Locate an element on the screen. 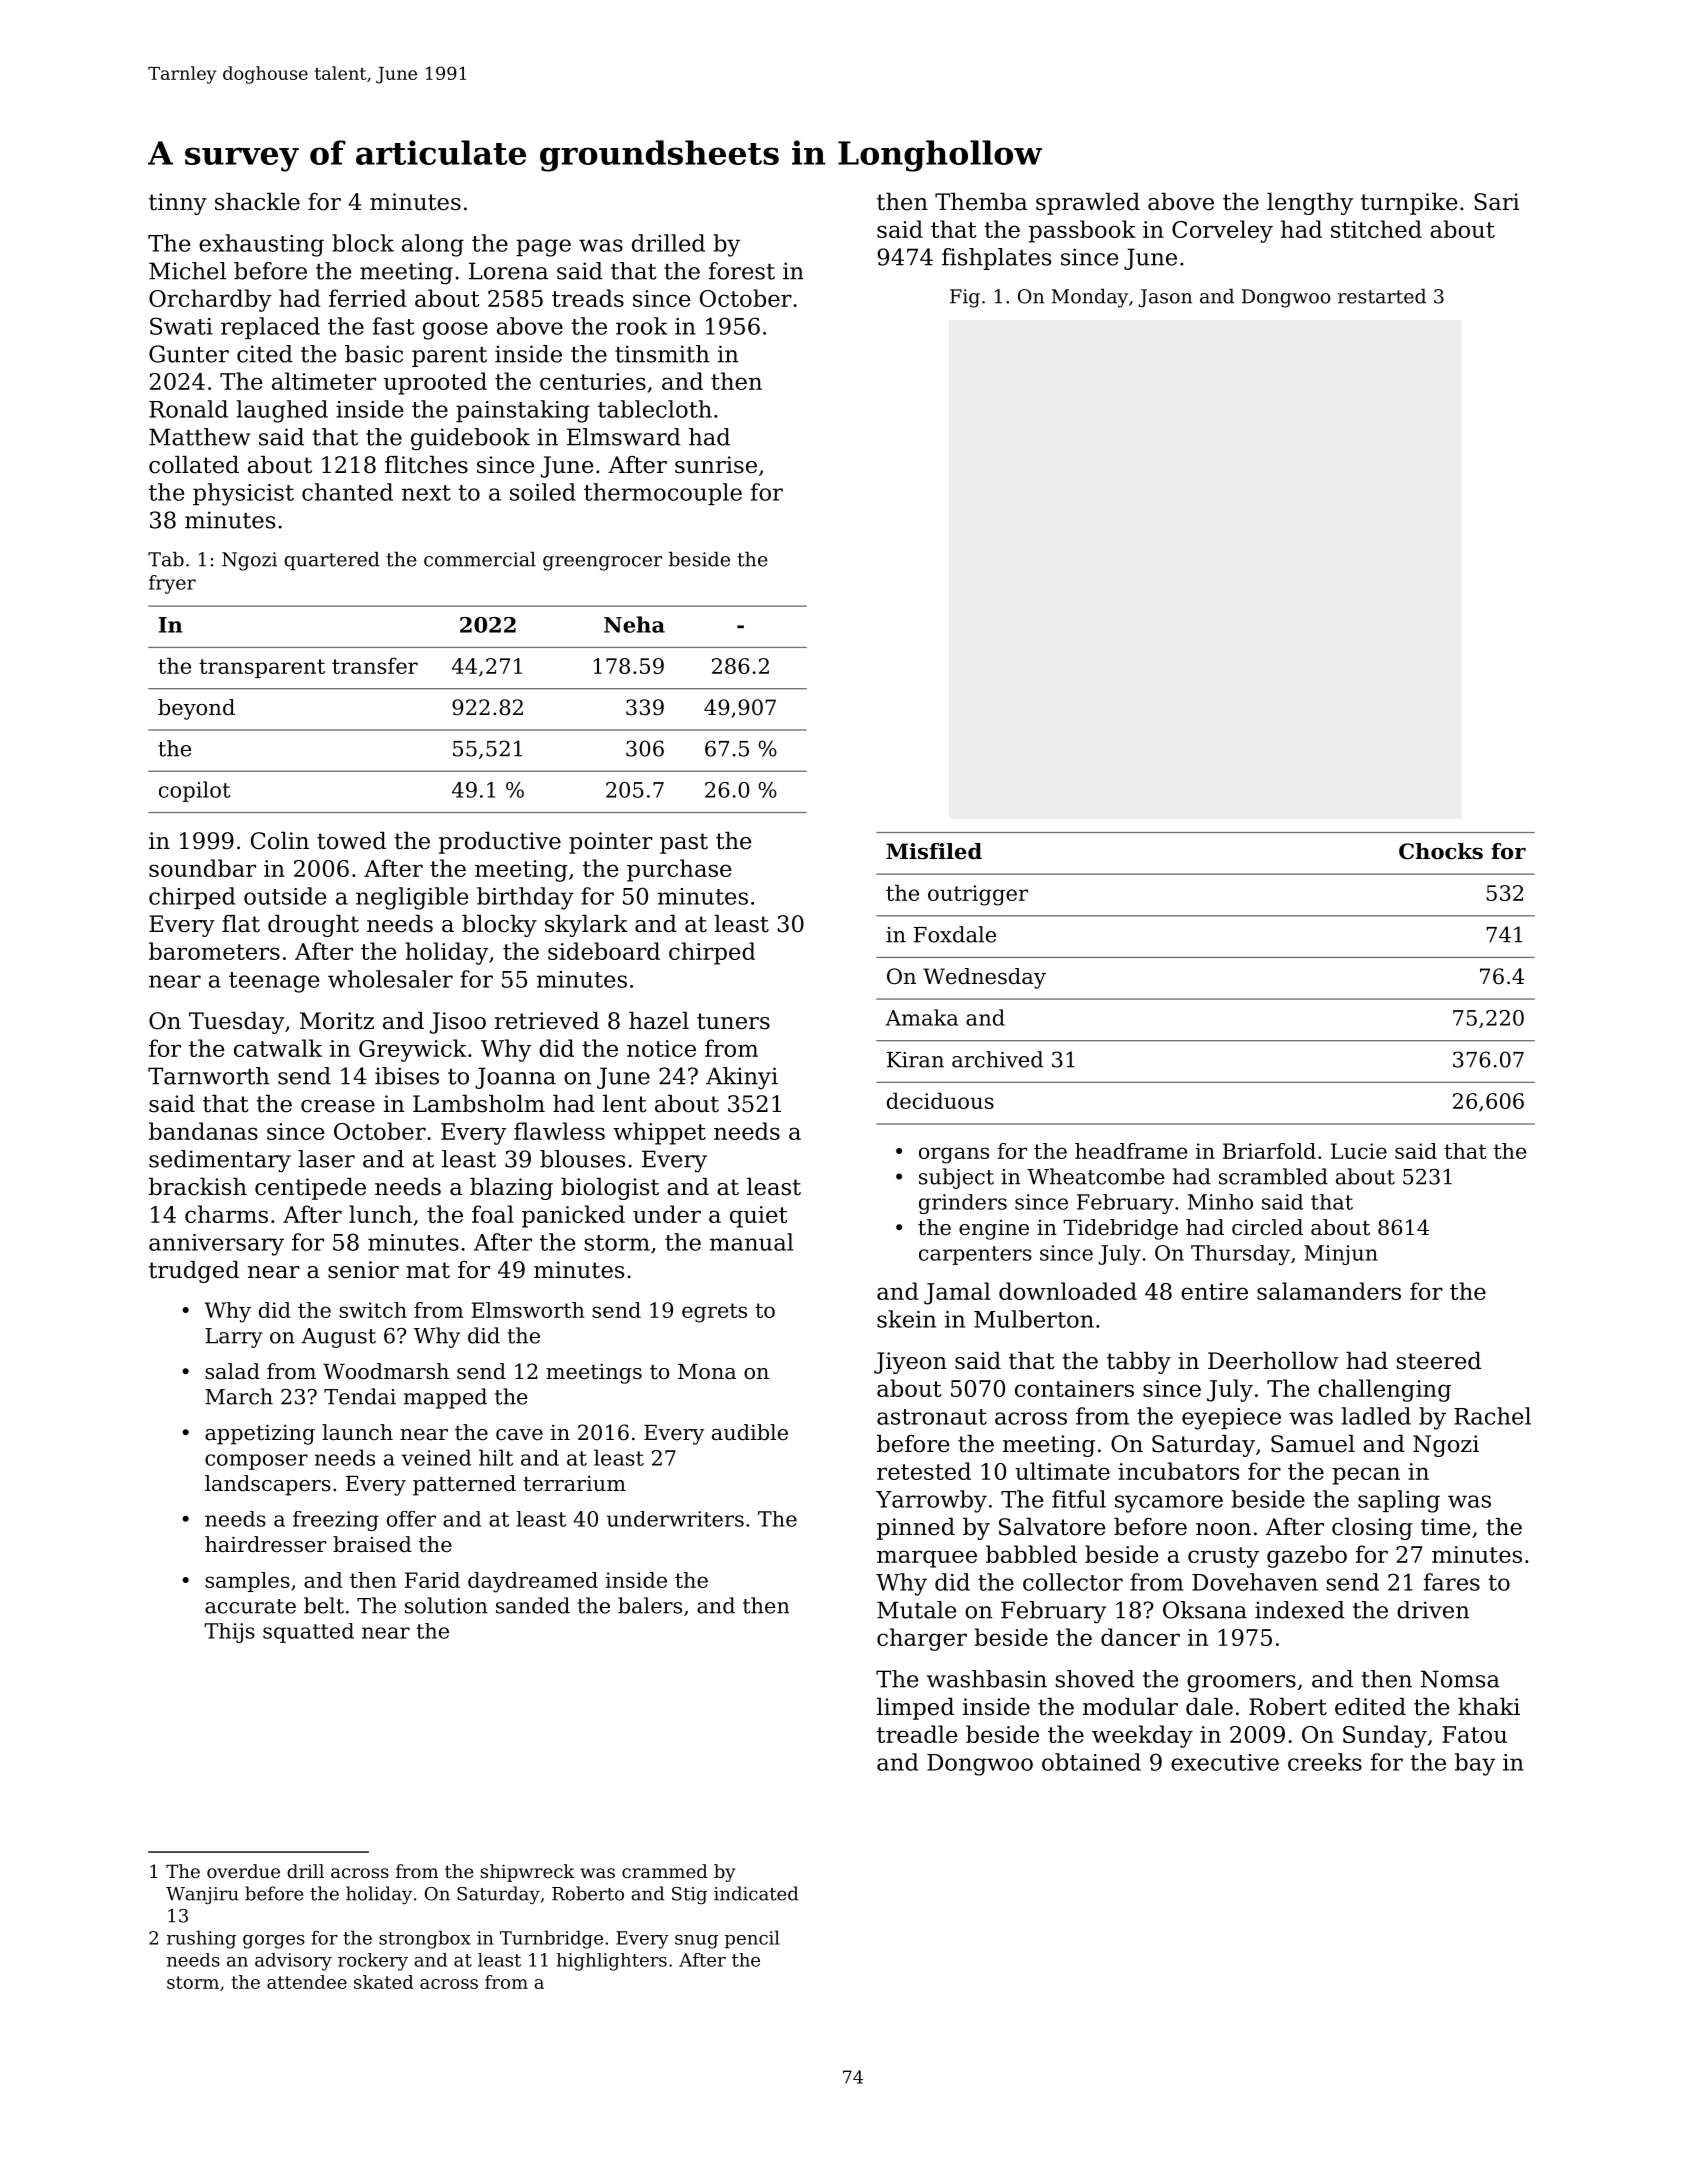 The image size is (1683, 2178). brackish is located at coordinates (198, 1187).
